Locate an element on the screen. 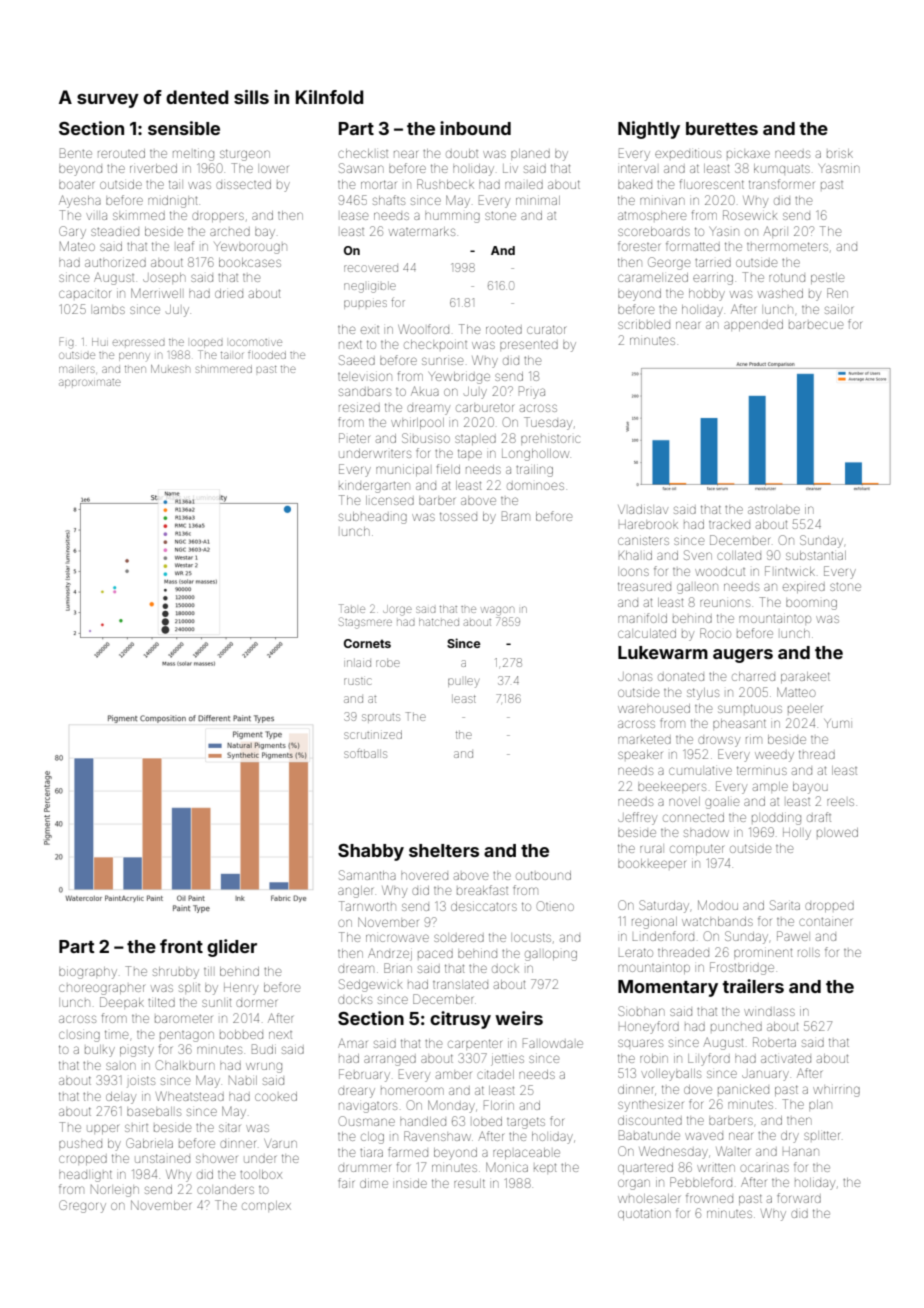  checklist is located at coordinates (363, 153).
